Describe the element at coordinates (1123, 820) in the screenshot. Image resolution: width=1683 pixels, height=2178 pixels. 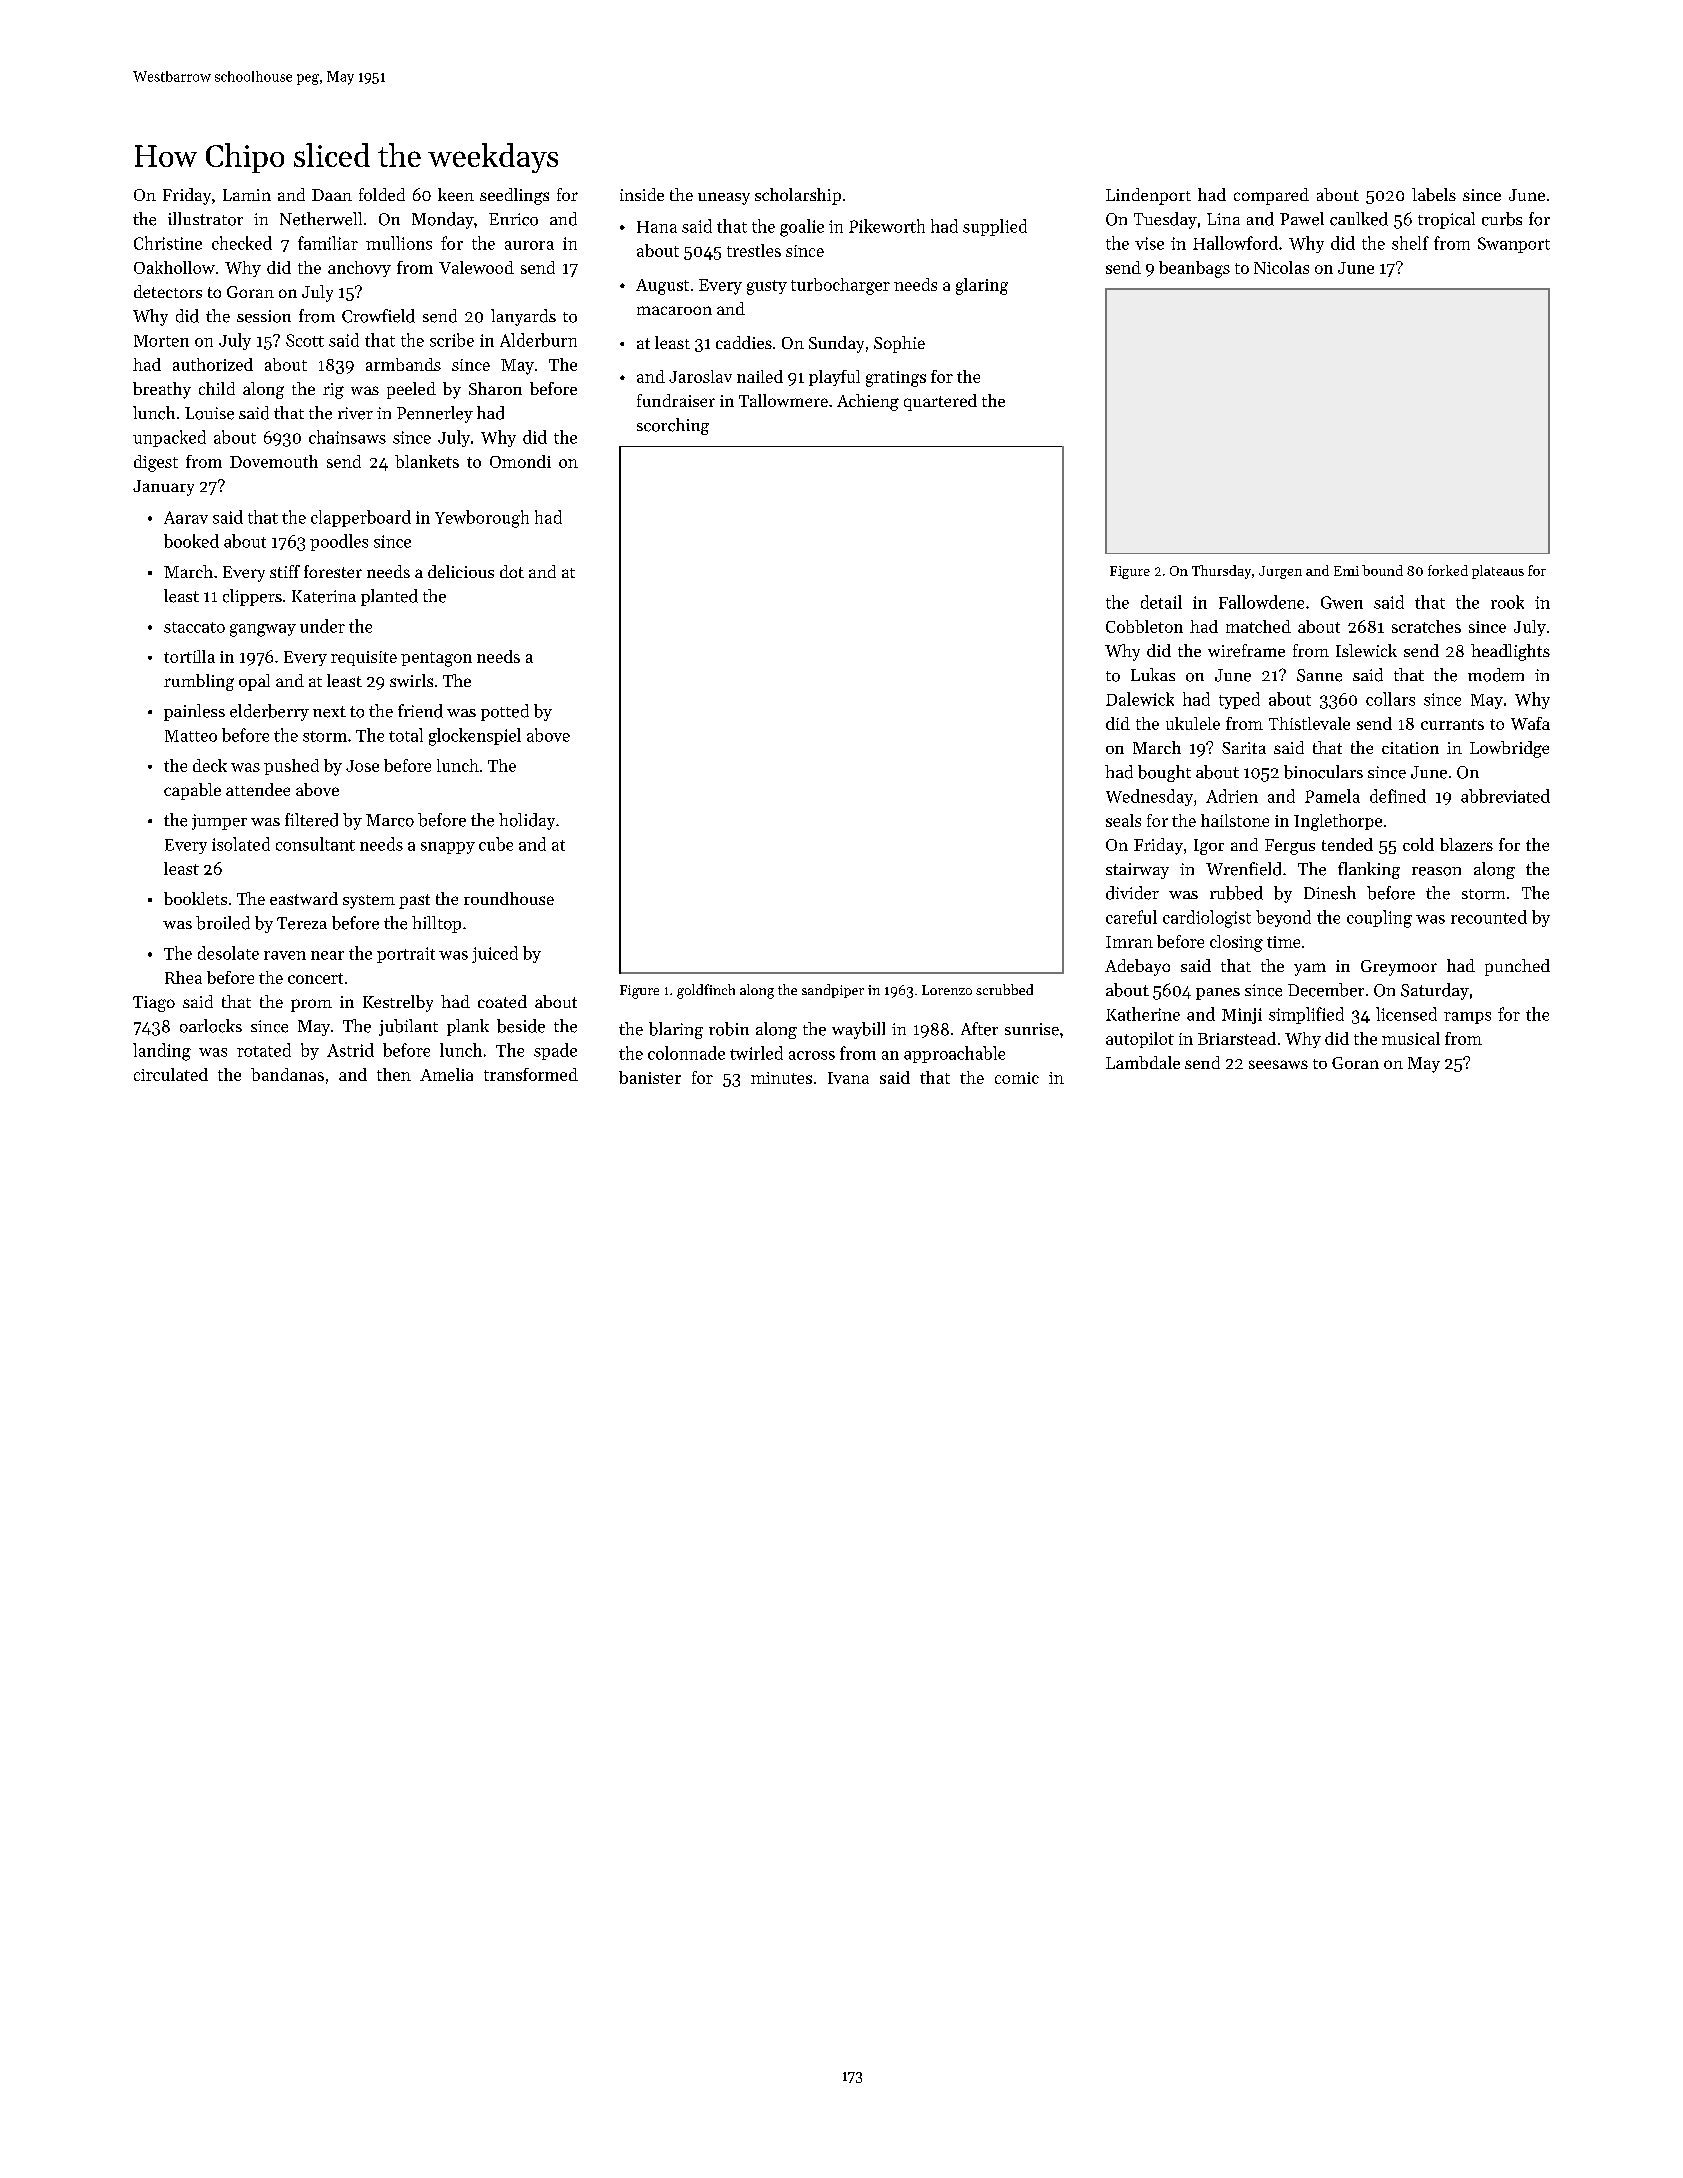
I see `seals` at that location.
